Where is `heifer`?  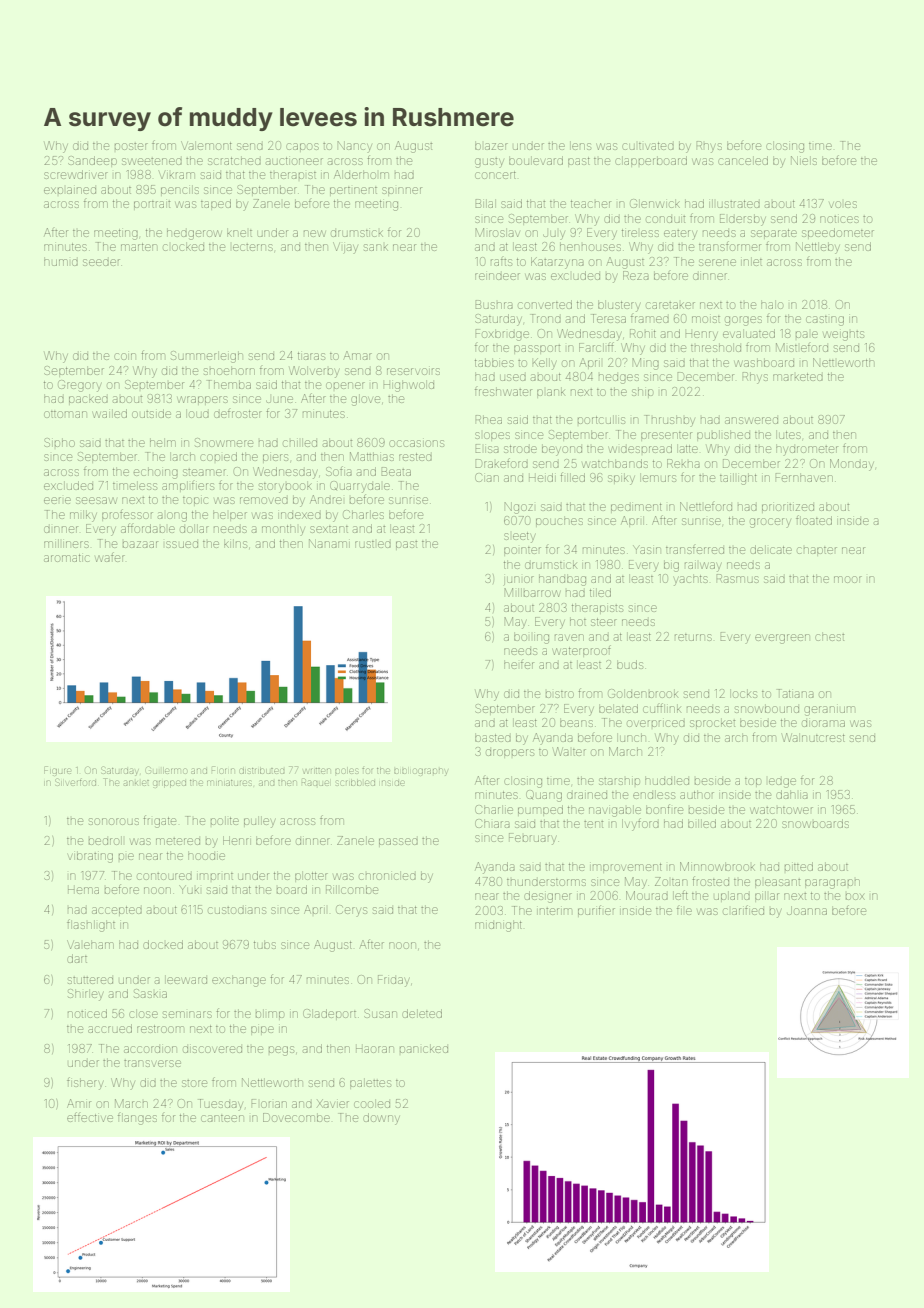 heifer is located at coordinates (519, 664).
